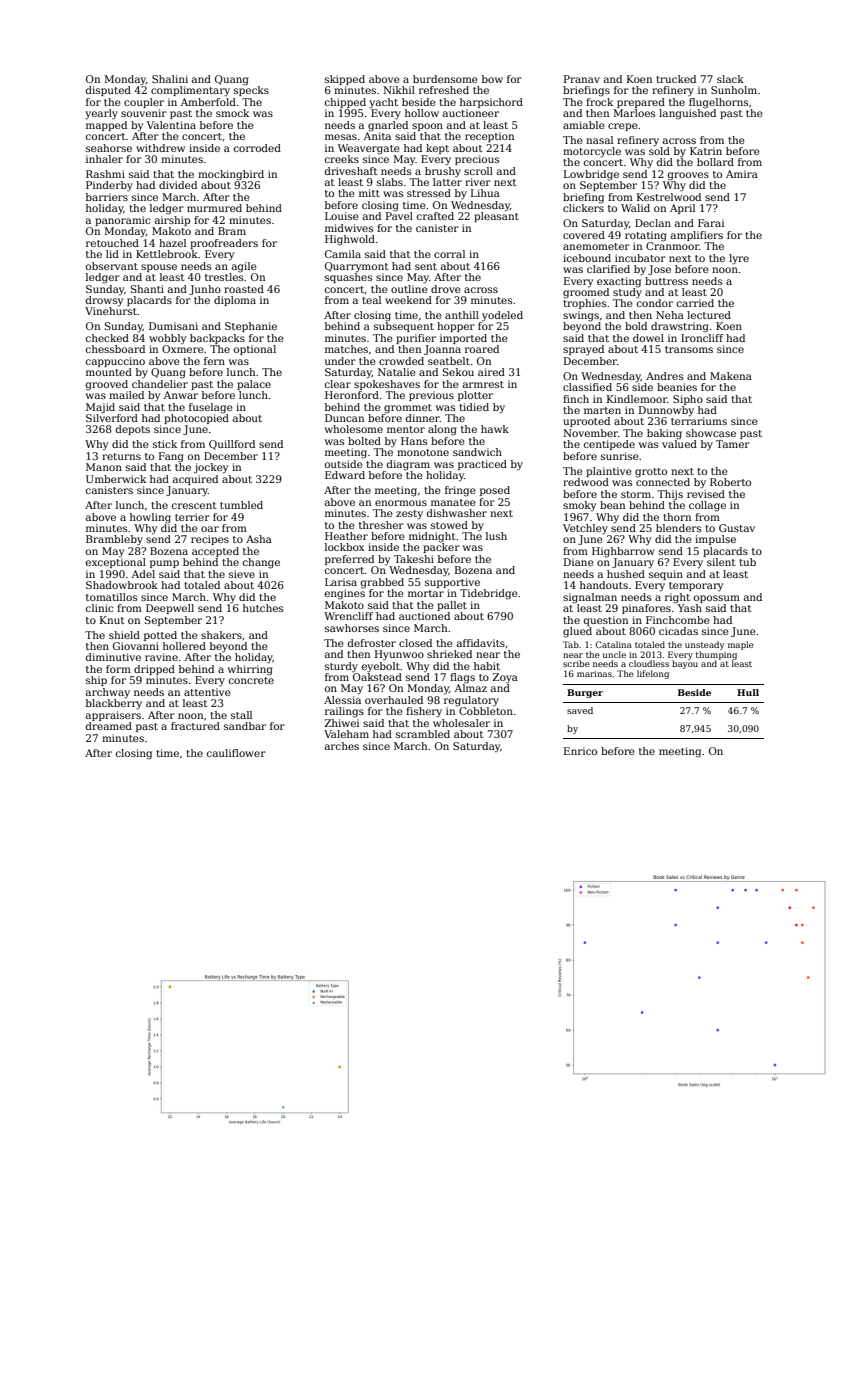 The height and width of the document is (1400, 849). What do you see at coordinates (489, 137) in the document?
I see `reception` at bounding box center [489, 137].
